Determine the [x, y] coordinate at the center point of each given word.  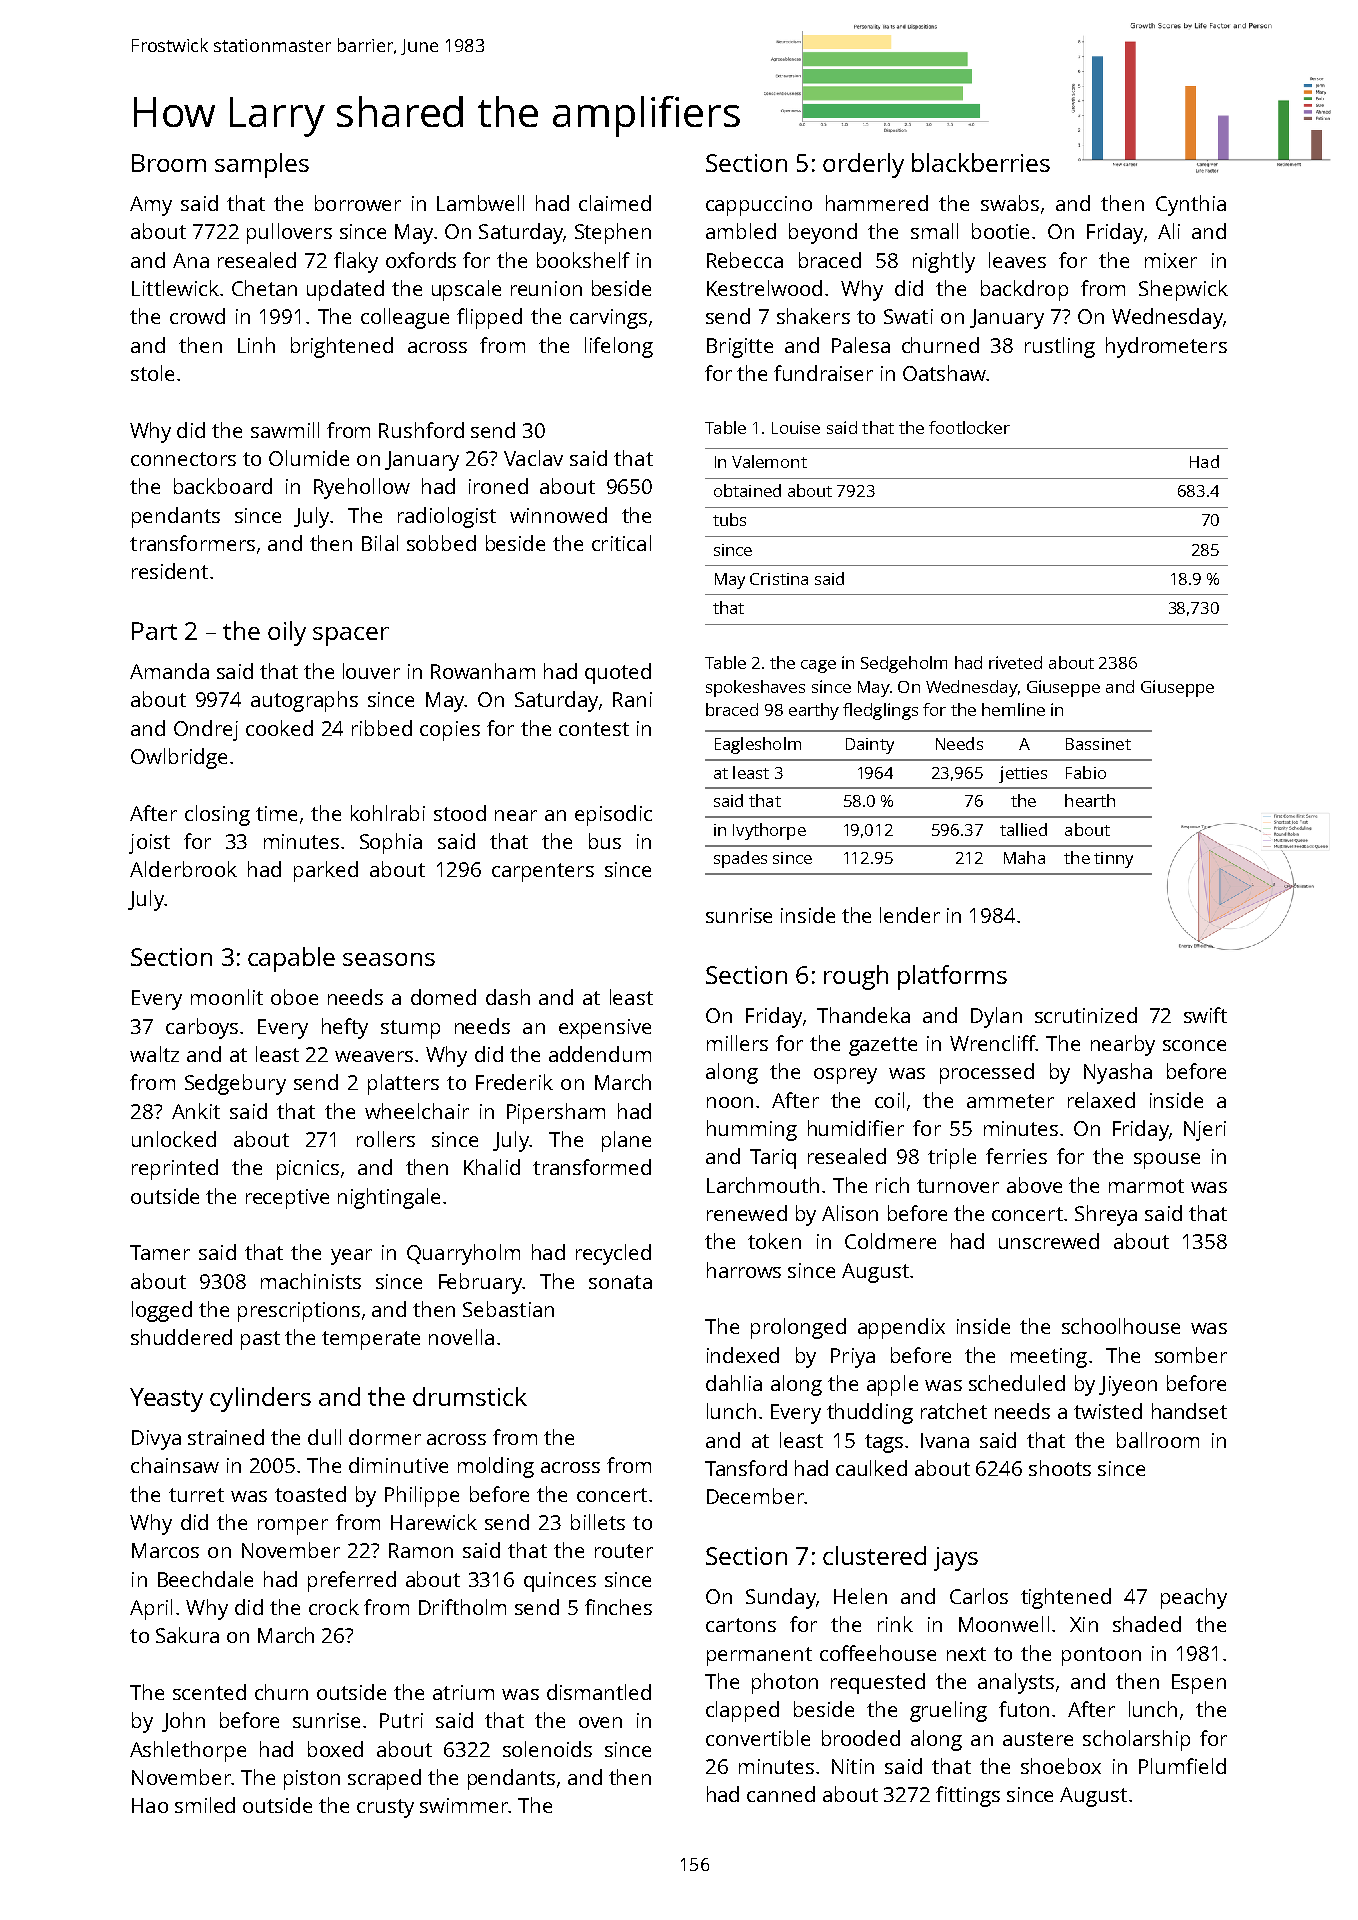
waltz [154, 1054]
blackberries [981, 162]
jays [956, 1559]
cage [818, 666]
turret [196, 1495]
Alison [850, 1213]
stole [152, 373]
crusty [385, 1808]
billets [598, 1522]
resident [170, 571]
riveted [1015, 662]
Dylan [996, 1017]
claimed [615, 203]
